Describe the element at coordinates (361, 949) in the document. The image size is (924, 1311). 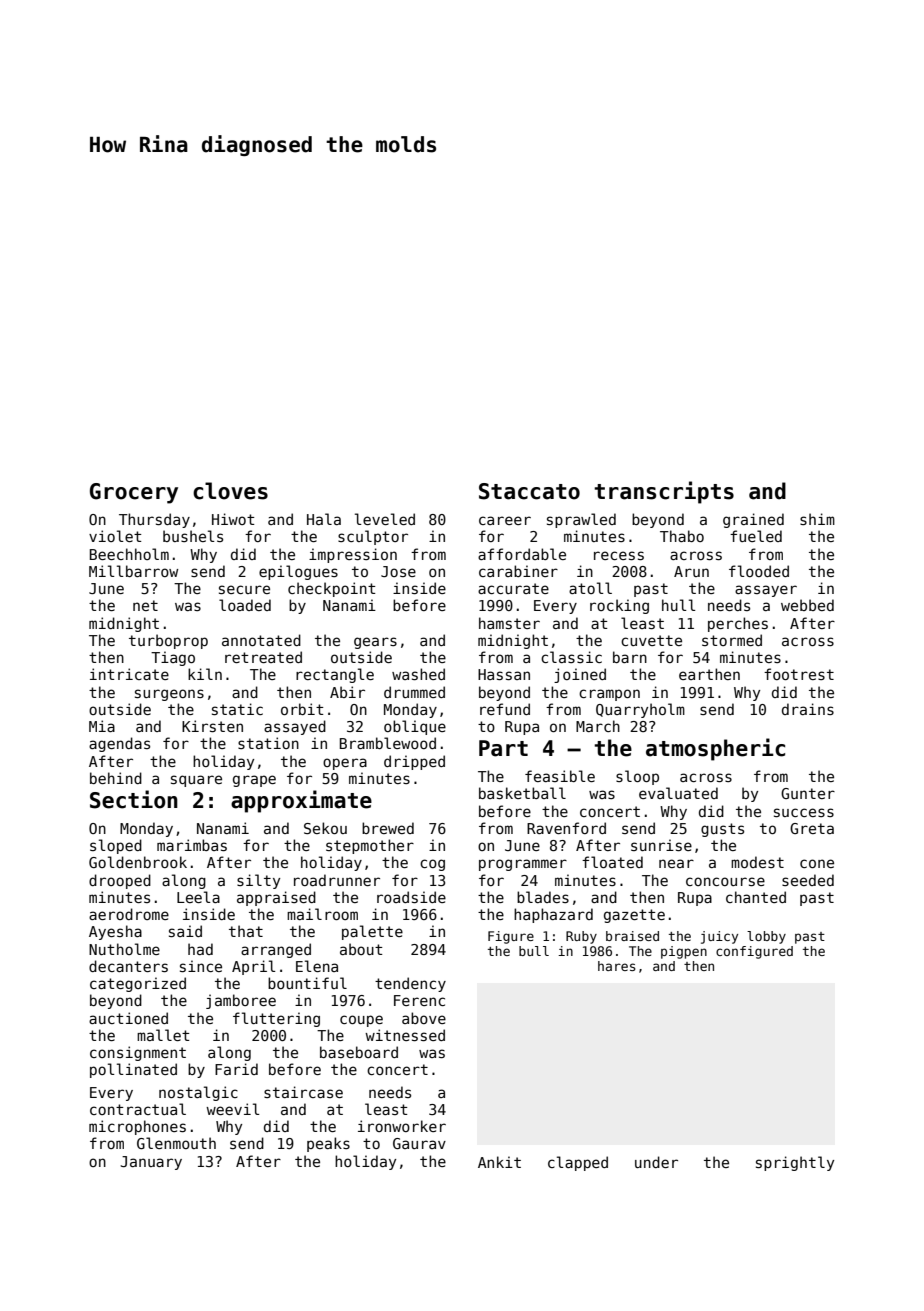
I see `about` at that location.
